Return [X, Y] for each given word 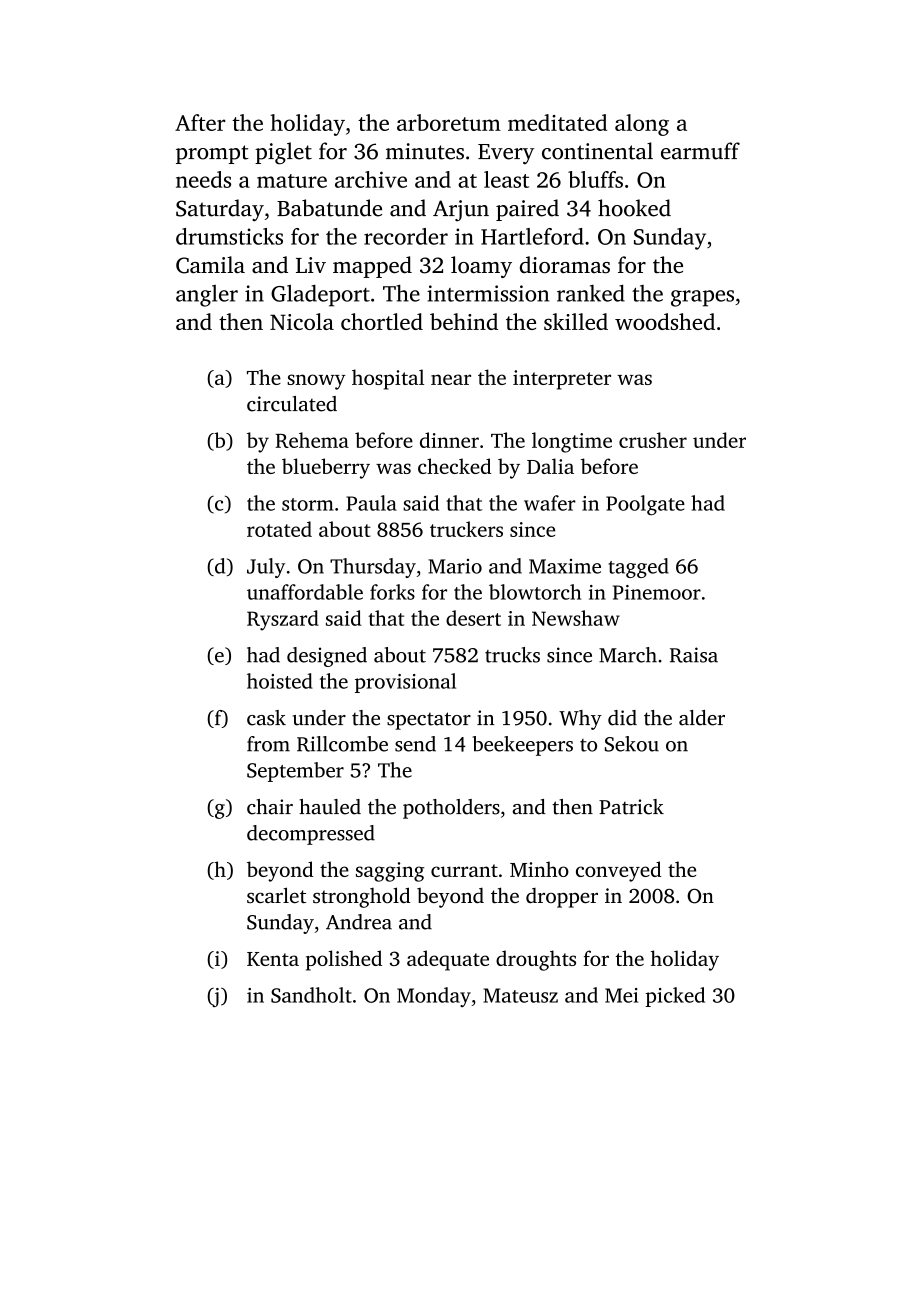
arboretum [449, 122]
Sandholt [311, 995]
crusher [653, 440]
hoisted [280, 681]
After [200, 122]
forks [392, 592]
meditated [557, 122]
